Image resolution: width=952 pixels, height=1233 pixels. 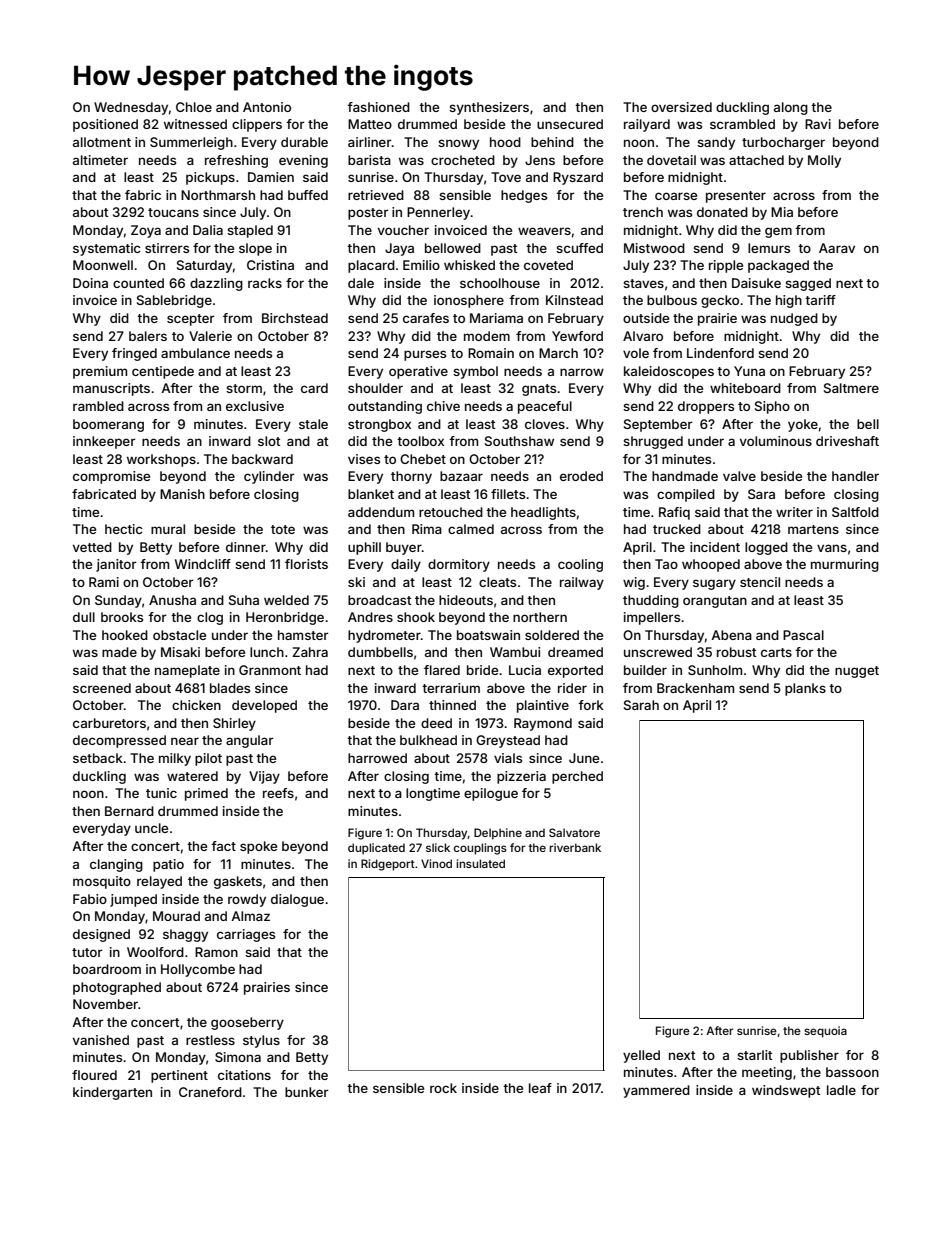 I want to click on Jens, so click(x=540, y=160).
